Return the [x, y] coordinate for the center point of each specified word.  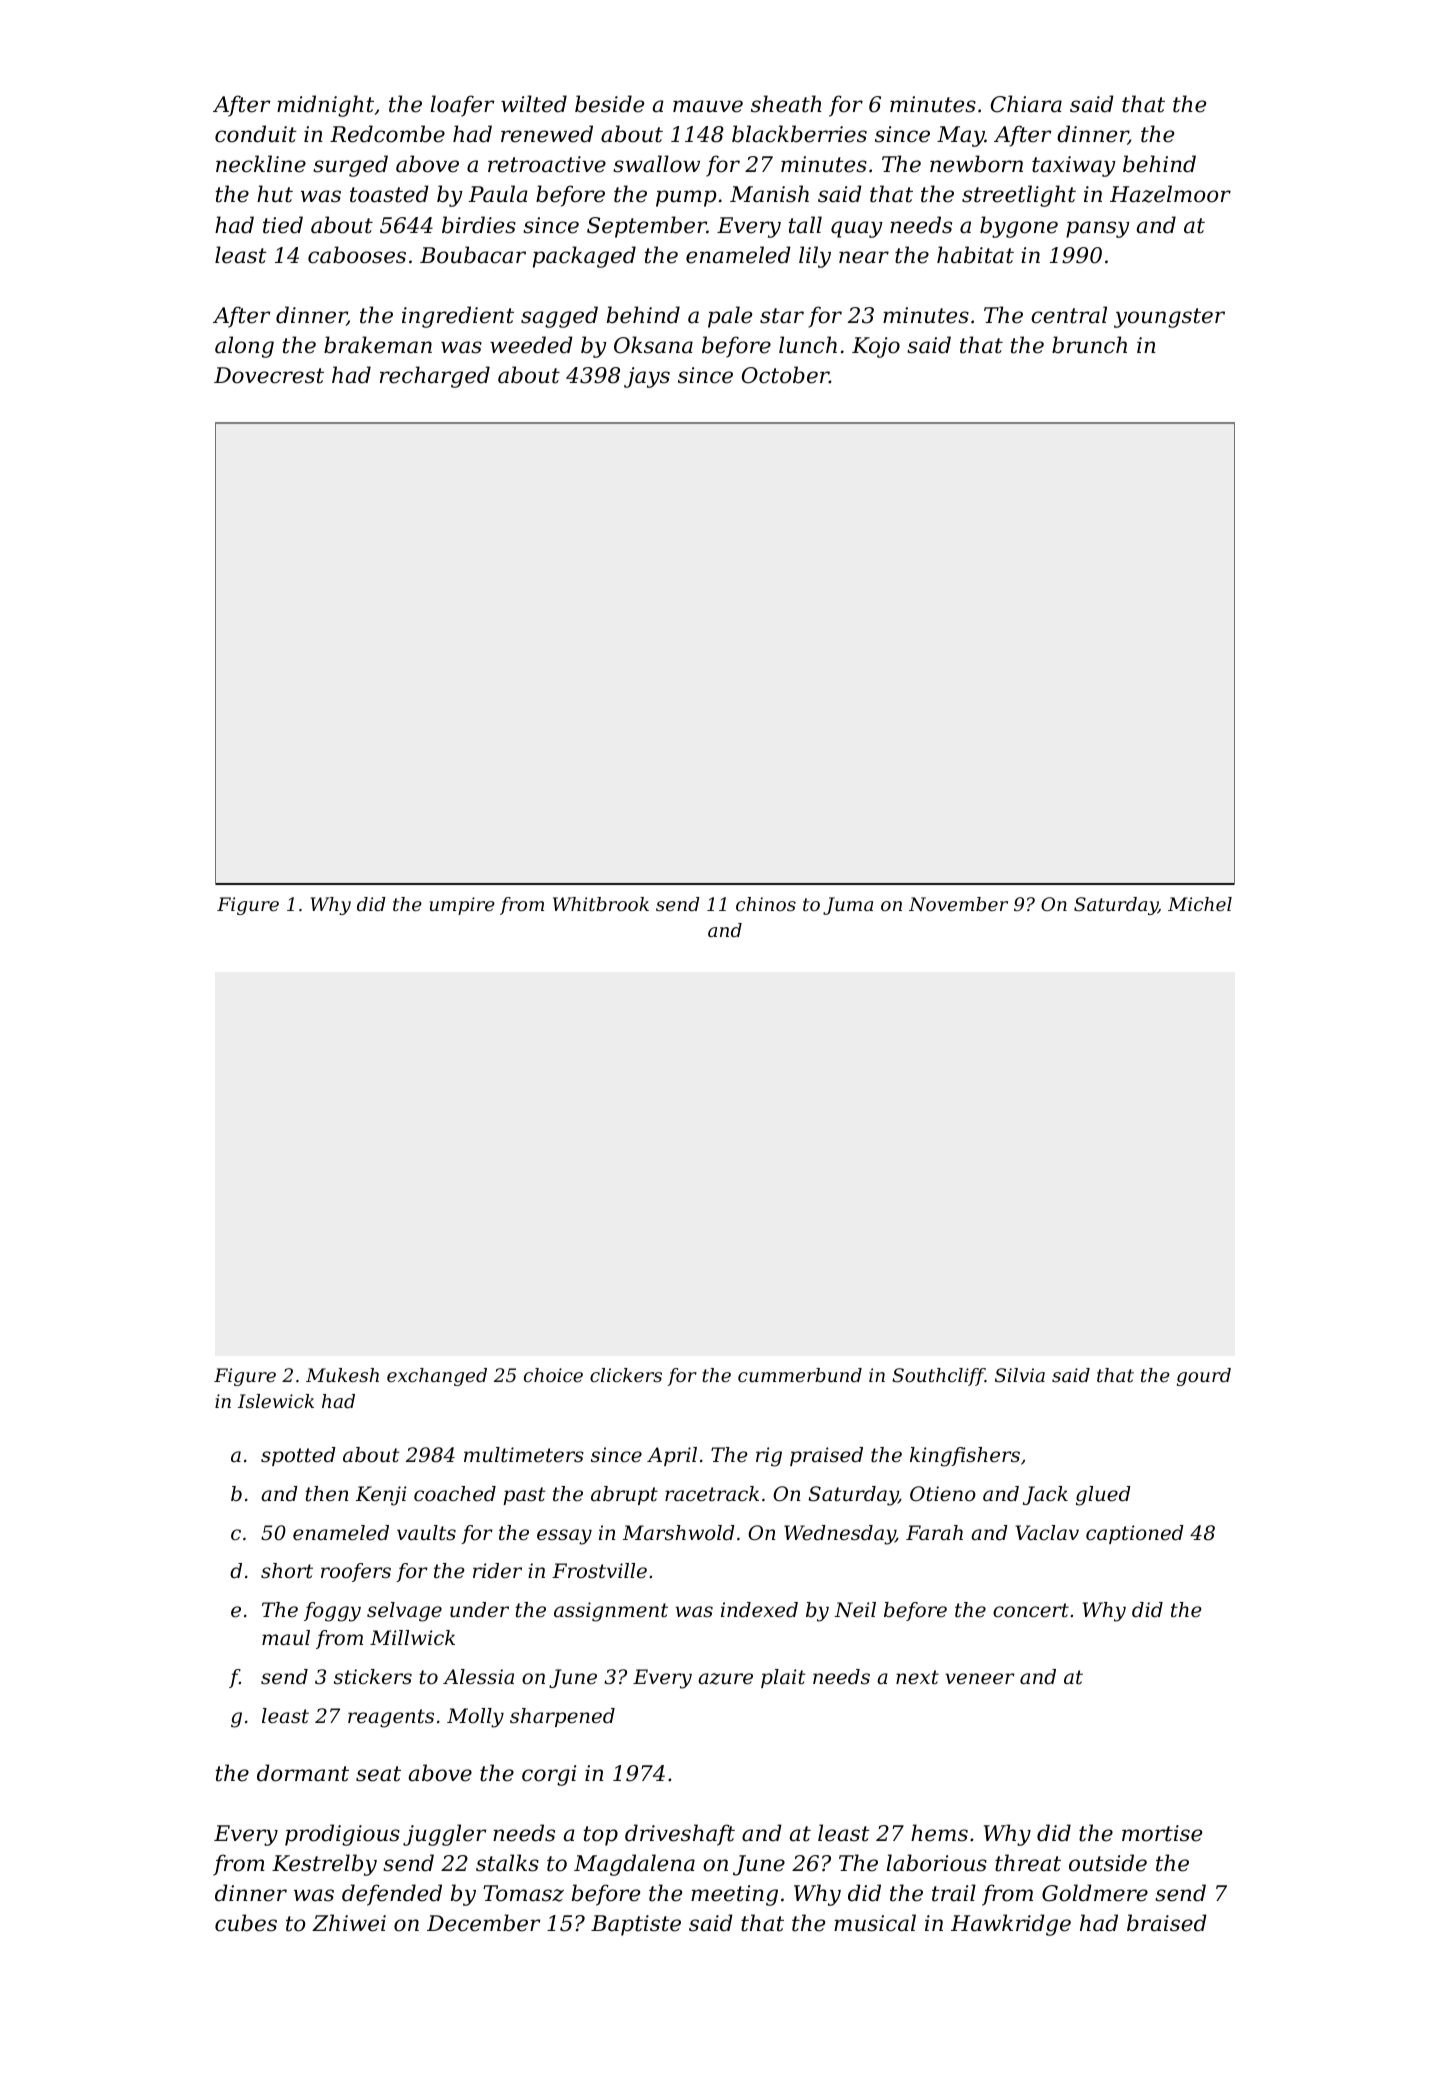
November [958, 904]
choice [553, 1375]
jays [647, 377]
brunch [1089, 345]
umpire [462, 906]
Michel [1200, 904]
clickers [626, 1375]
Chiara [1026, 104]
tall [805, 225]
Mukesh [342, 1375]
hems [939, 1833]
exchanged [437, 1377]
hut [275, 194]
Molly [475, 1718]
